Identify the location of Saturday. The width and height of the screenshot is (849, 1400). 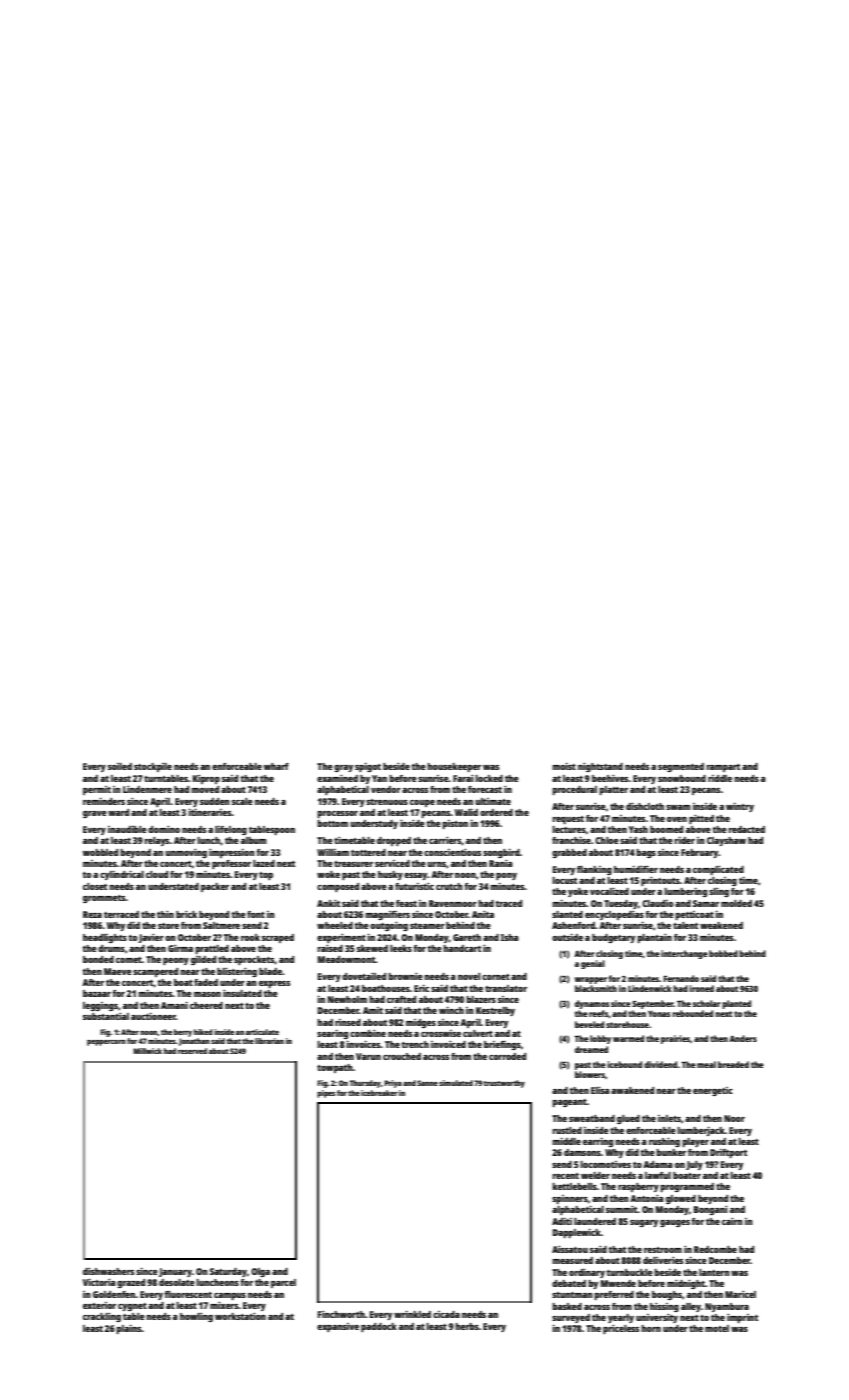
(228, 1272).
